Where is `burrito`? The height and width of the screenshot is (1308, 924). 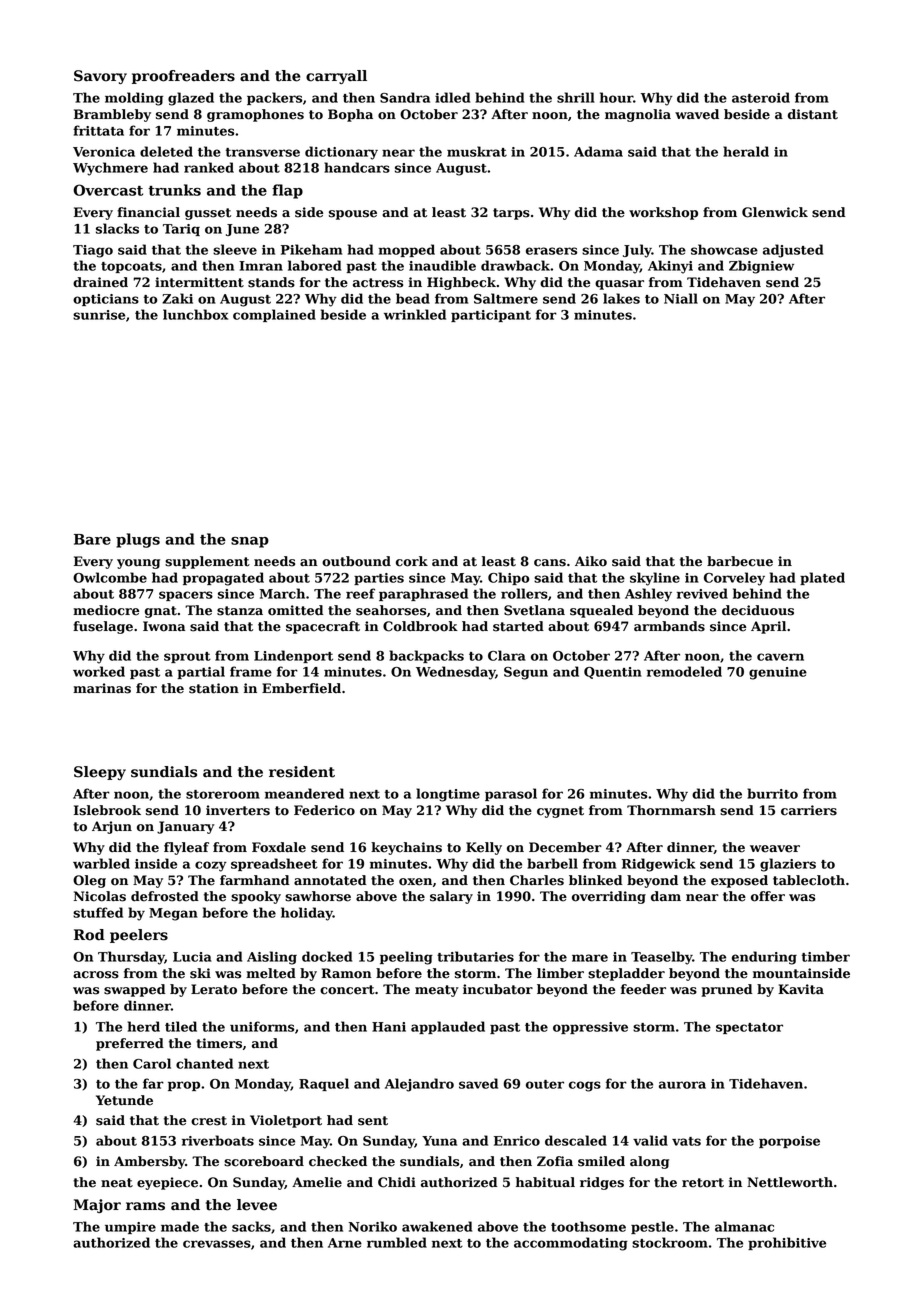 burrito is located at coordinates (772, 793).
